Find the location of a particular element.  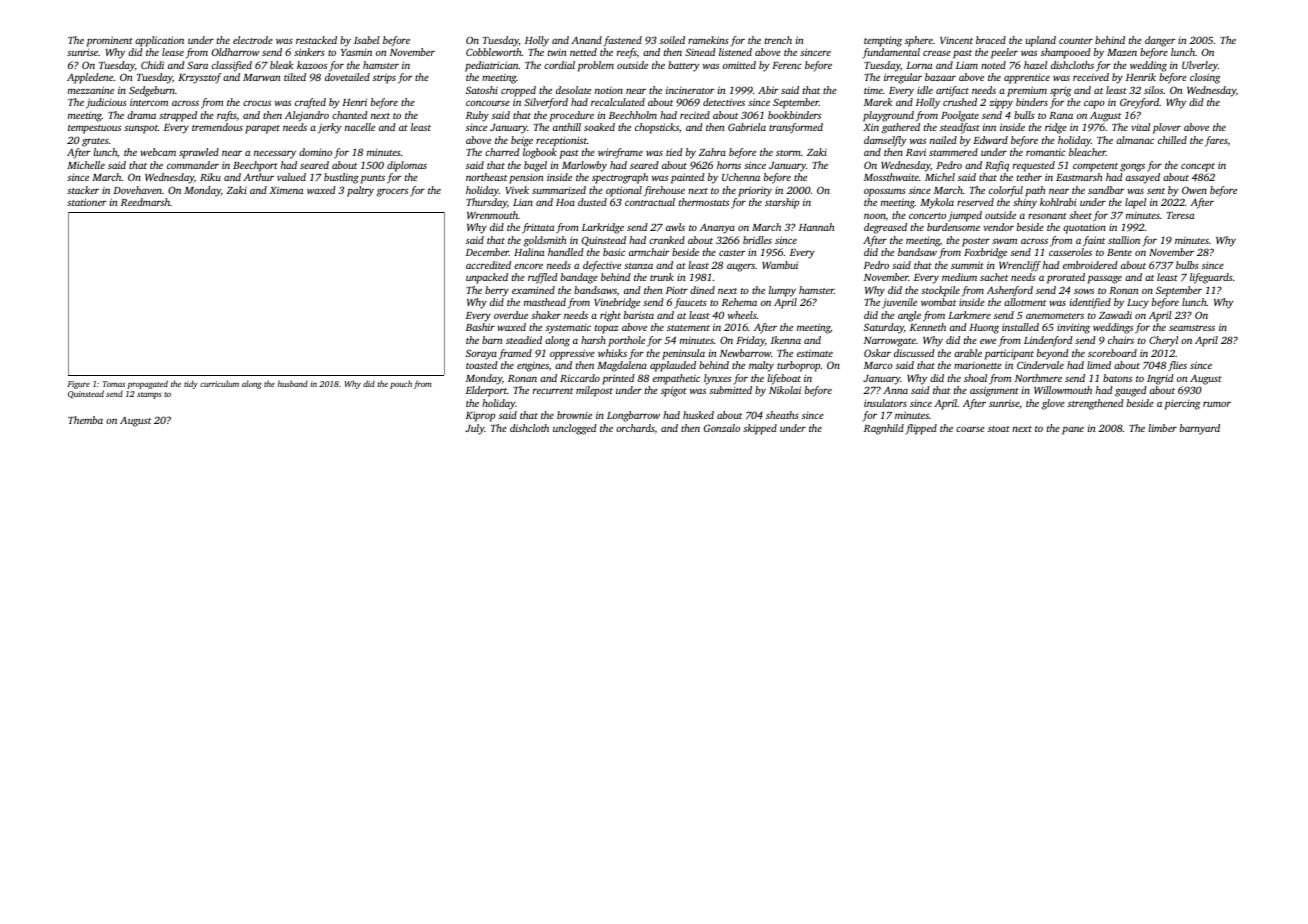

Bashir is located at coordinates (480, 327).
